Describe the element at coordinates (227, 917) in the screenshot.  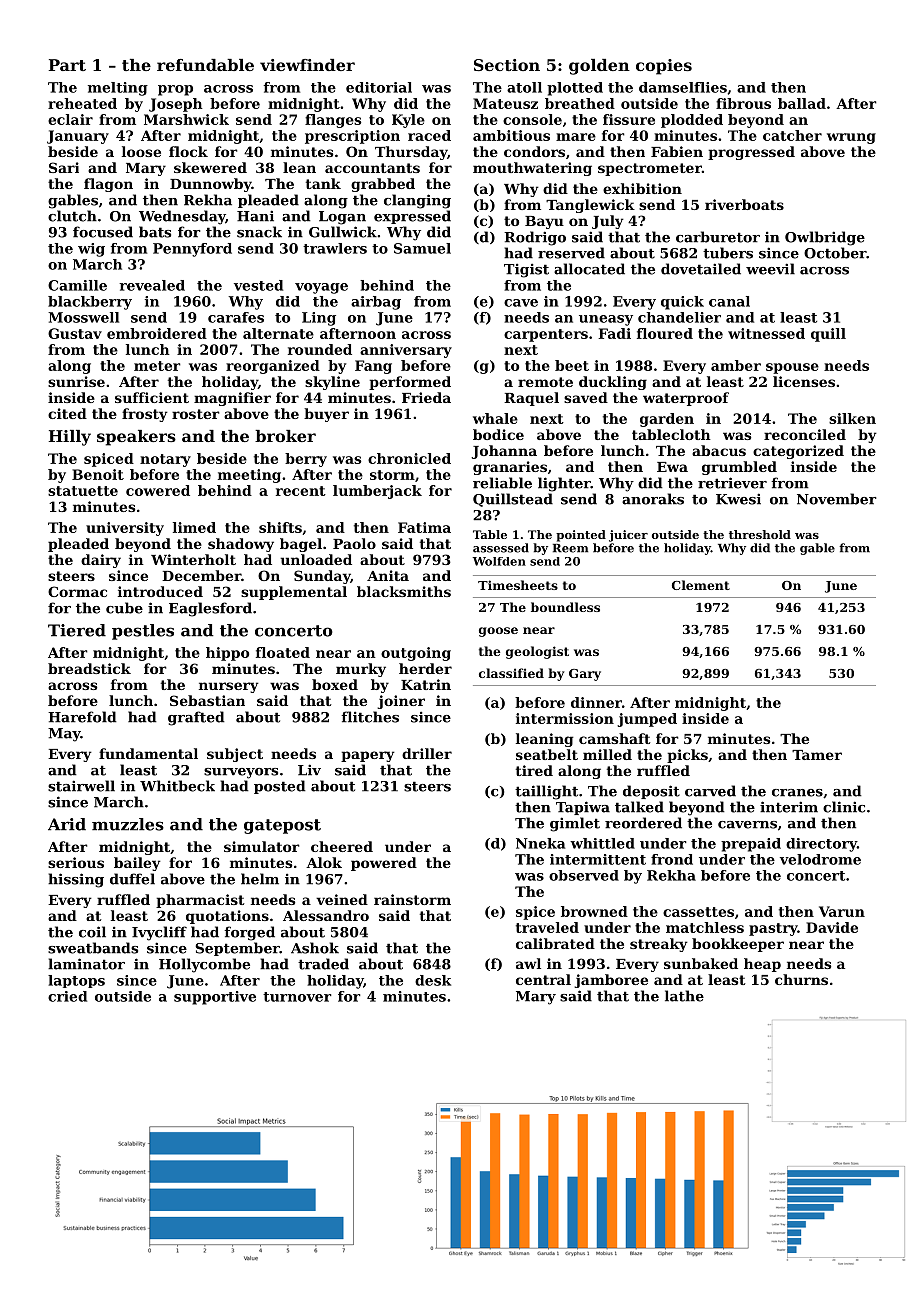
I see `quotations` at that location.
